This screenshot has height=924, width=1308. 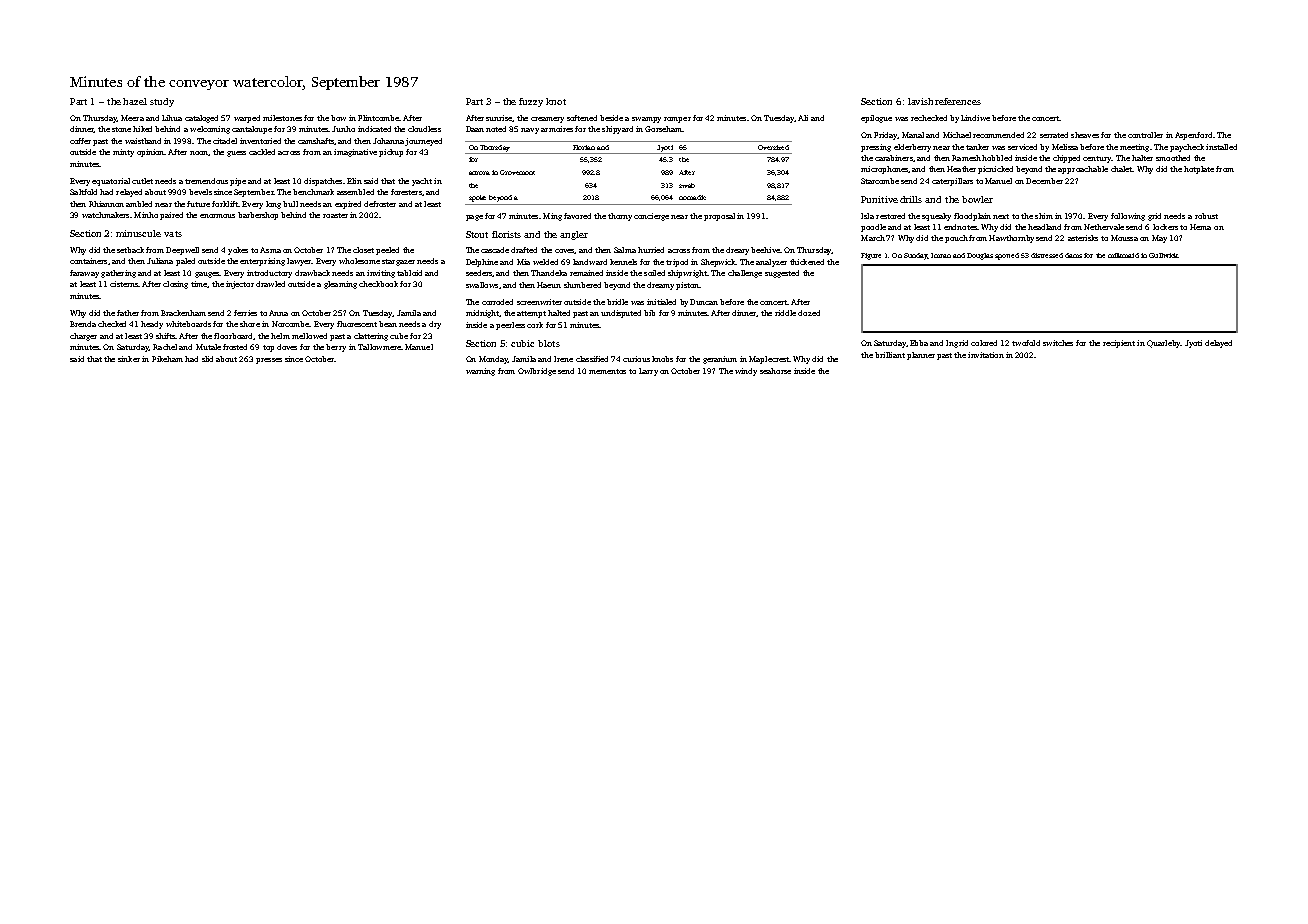 What do you see at coordinates (879, 199) in the screenshot?
I see `Punitive` at bounding box center [879, 199].
